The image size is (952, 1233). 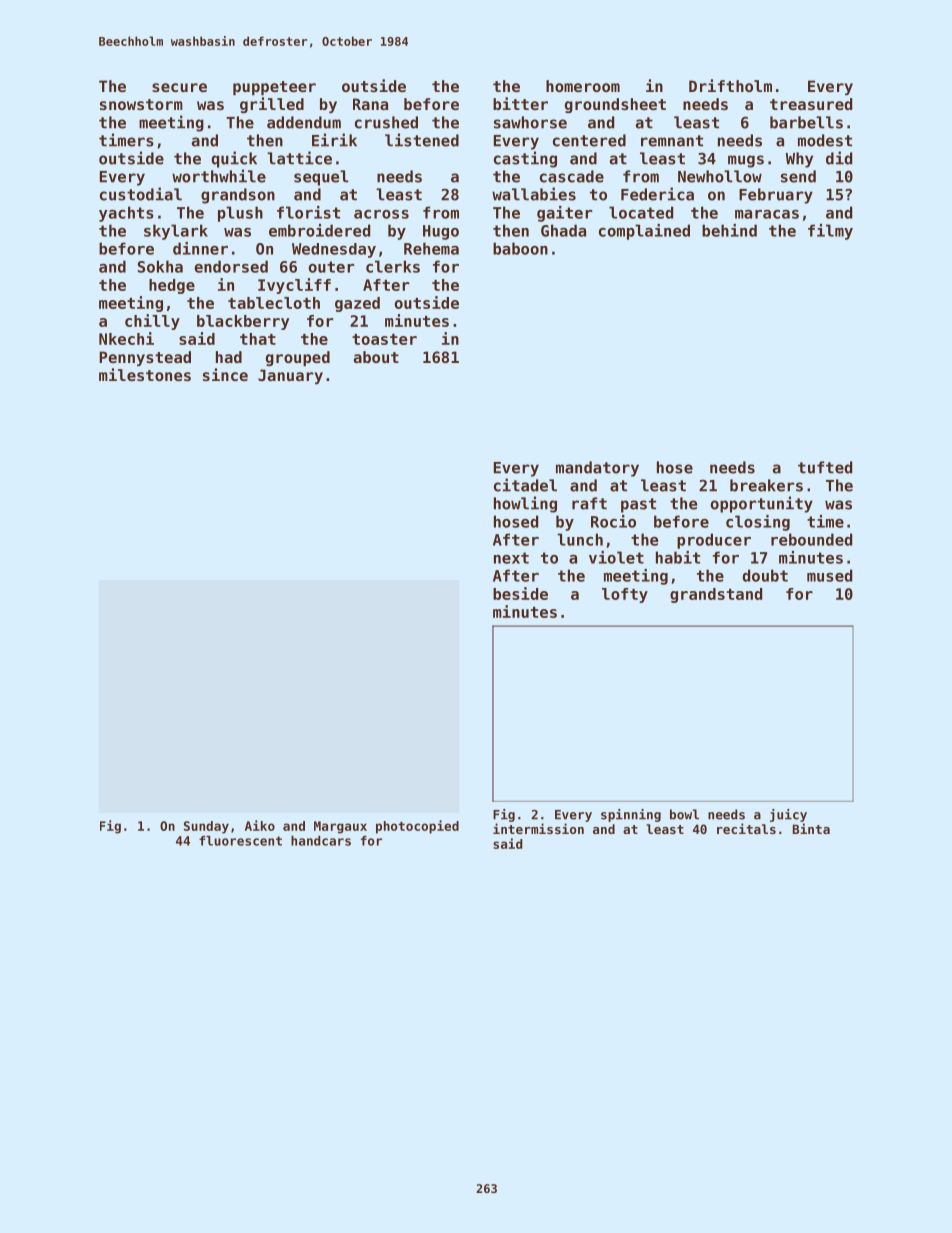 What do you see at coordinates (290, 376) in the page?
I see `January` at bounding box center [290, 376].
